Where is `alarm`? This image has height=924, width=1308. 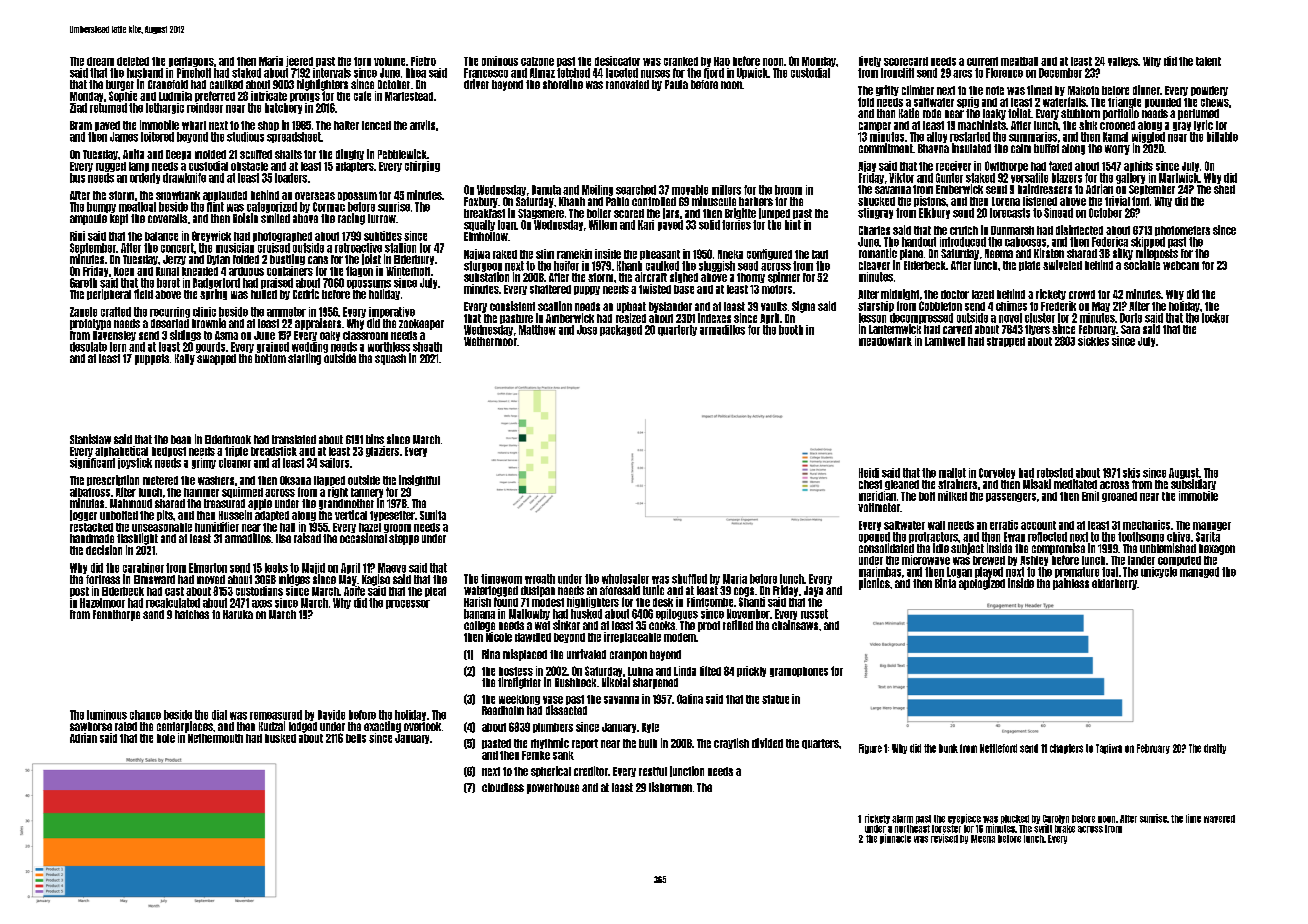
alarm is located at coordinates (902, 819).
